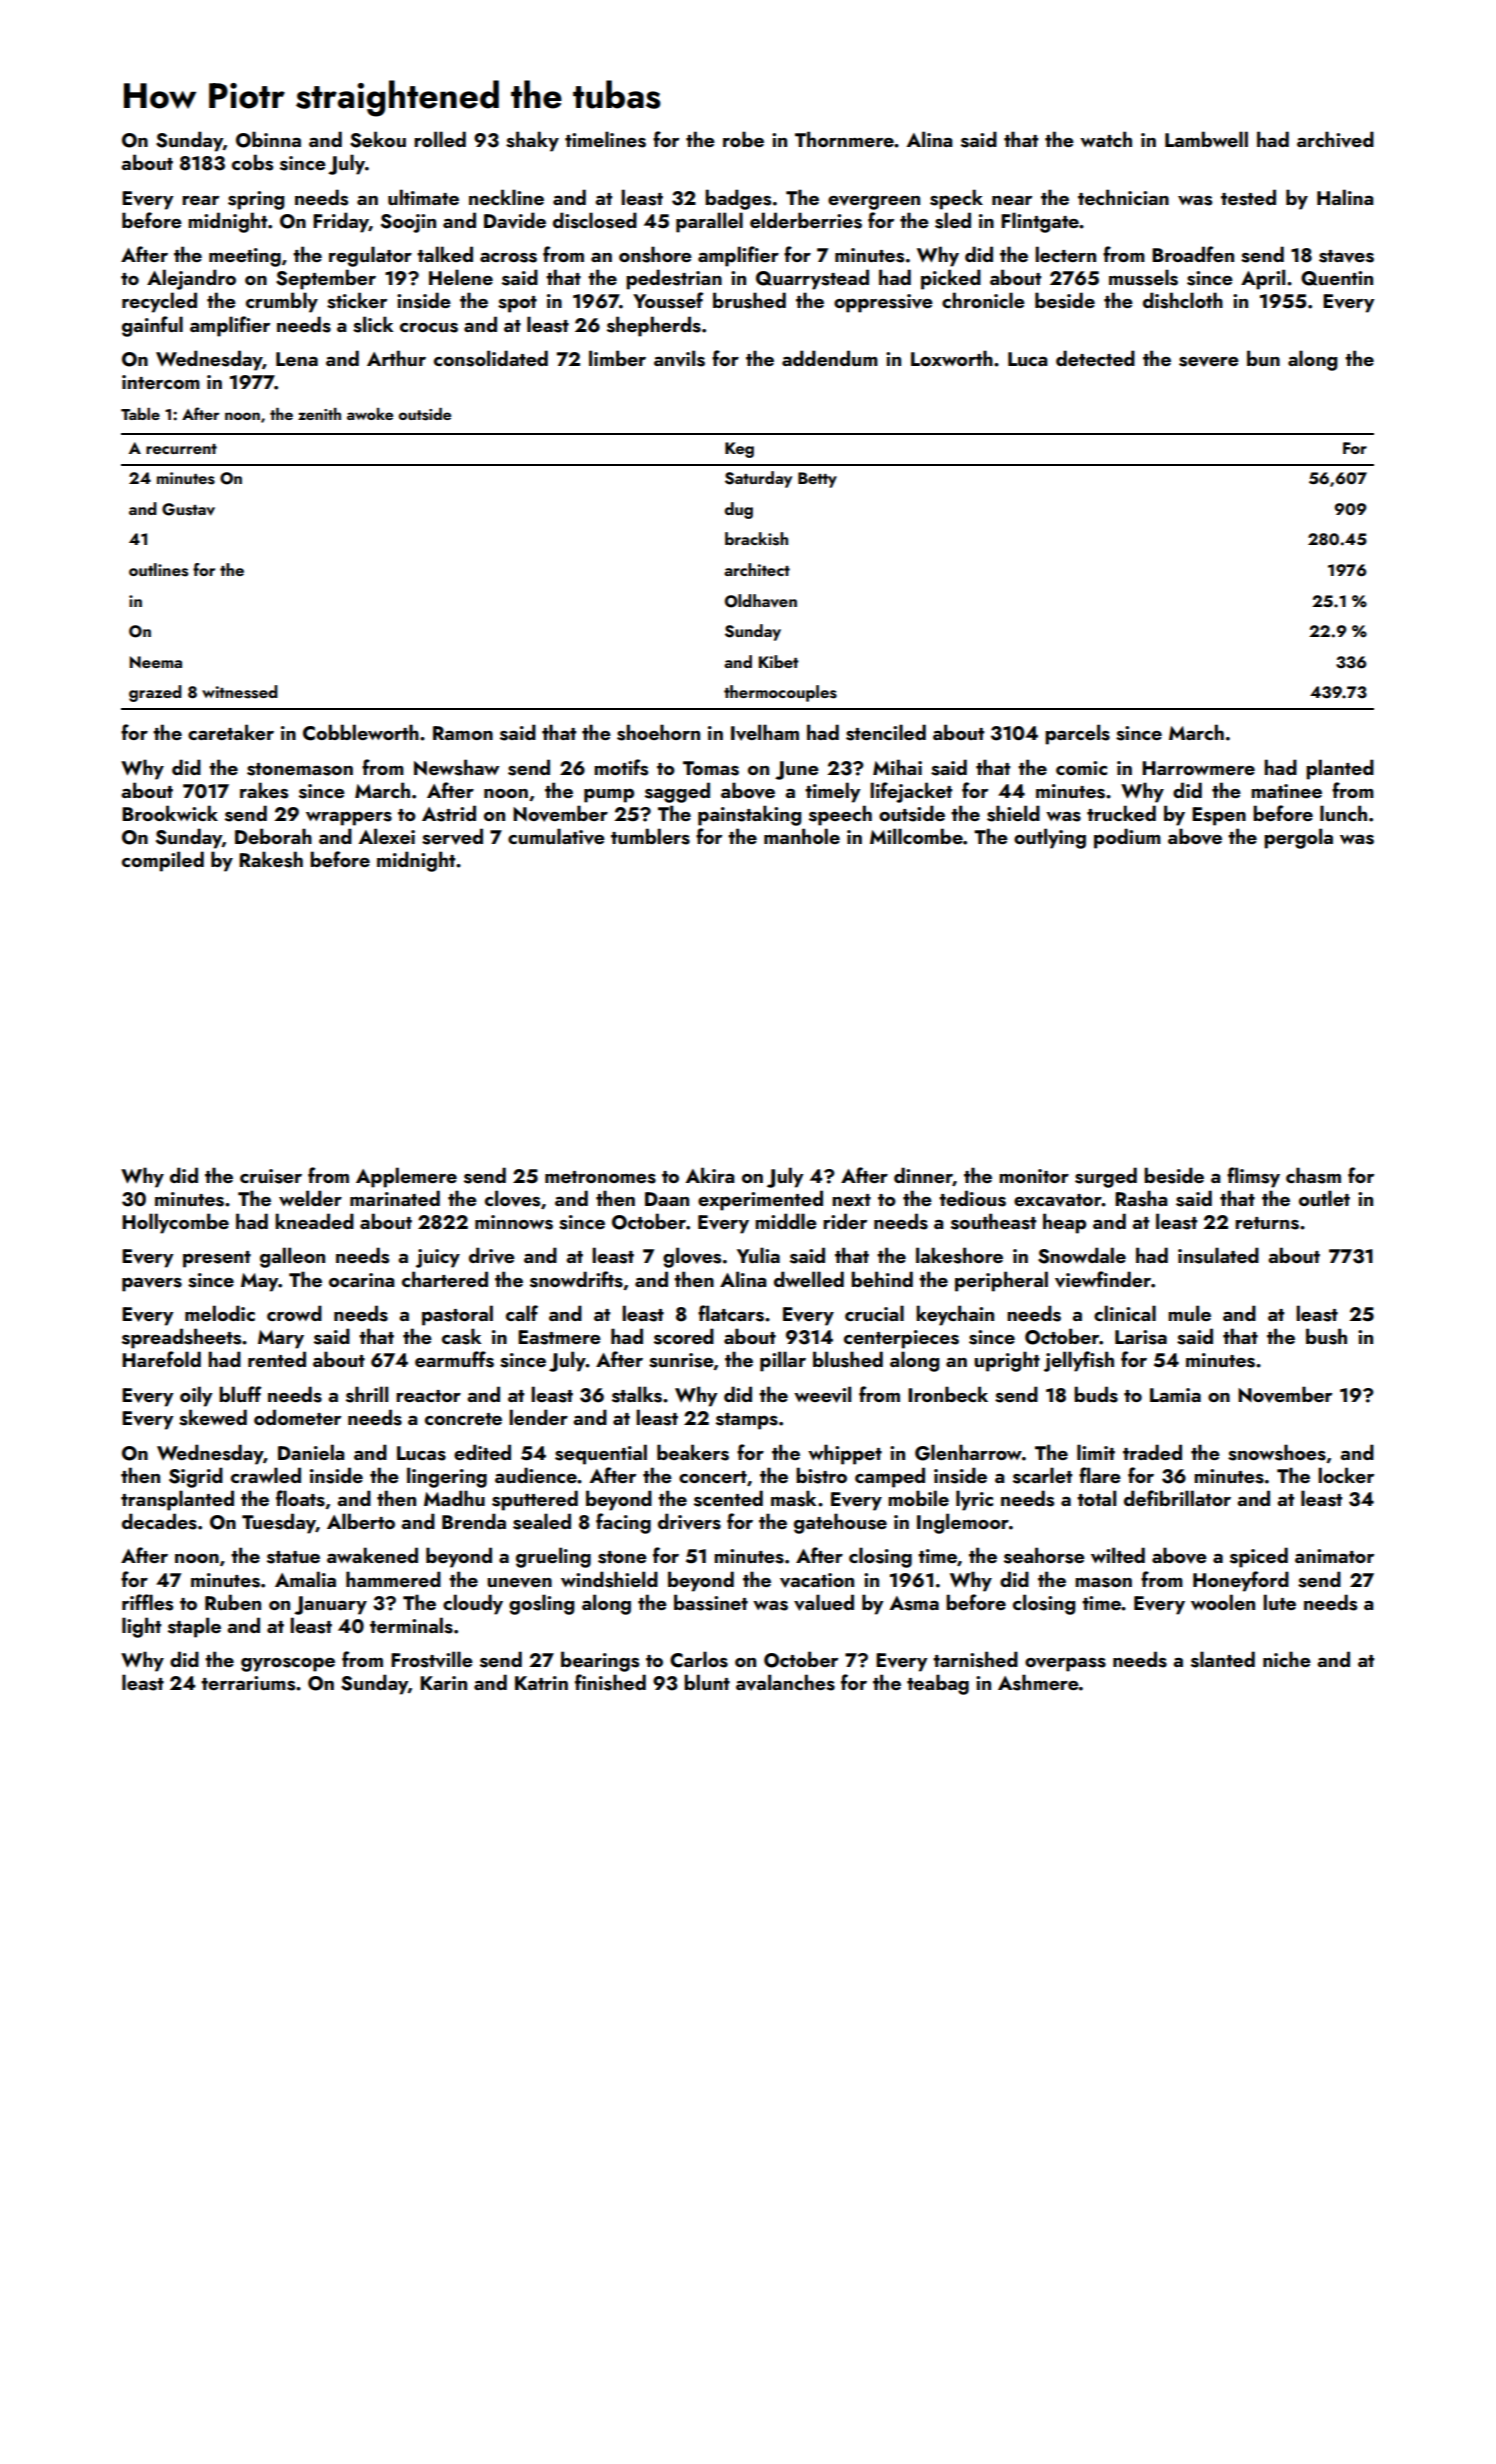 Image resolution: width=1496 pixels, height=2464 pixels. What do you see at coordinates (181, 449) in the page?
I see `recurrent` at bounding box center [181, 449].
